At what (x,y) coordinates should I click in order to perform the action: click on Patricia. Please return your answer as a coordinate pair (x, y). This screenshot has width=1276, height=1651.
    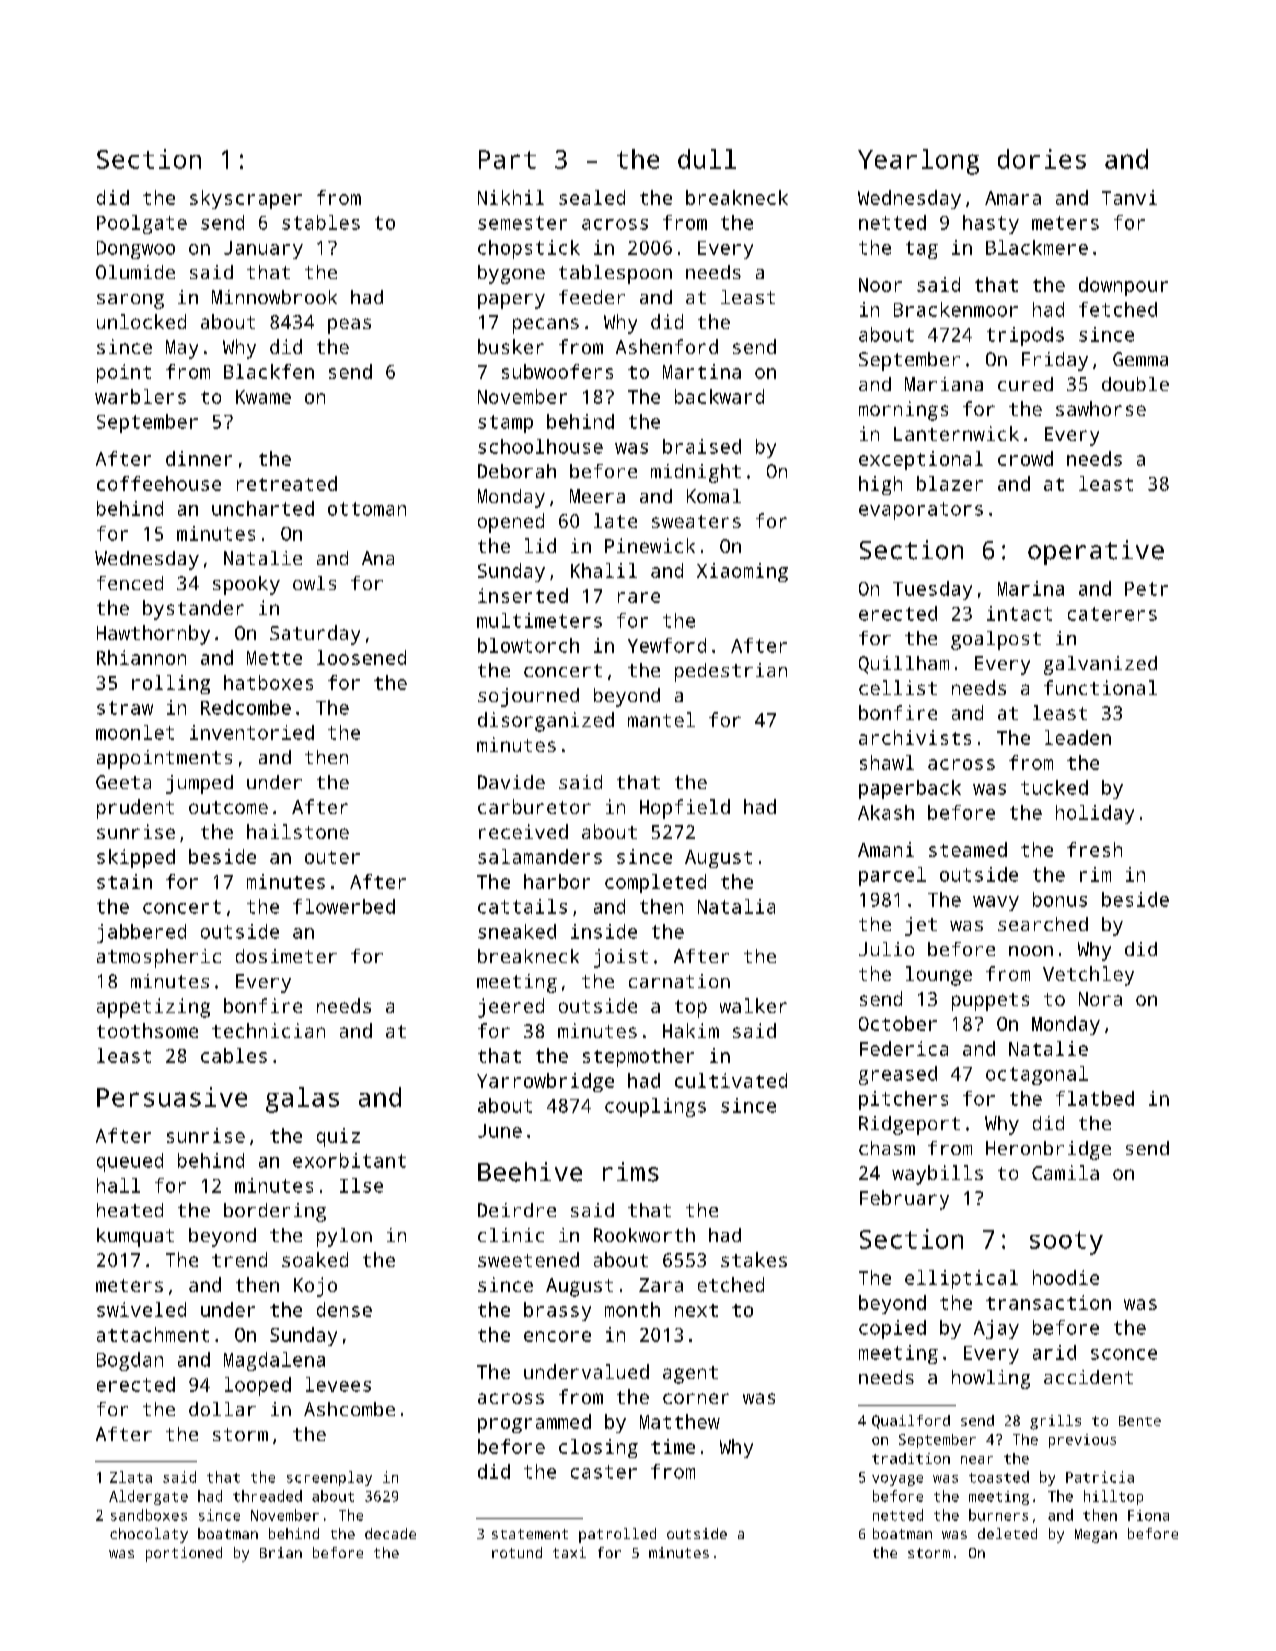
    Looking at the image, I should click on (1100, 1477).
